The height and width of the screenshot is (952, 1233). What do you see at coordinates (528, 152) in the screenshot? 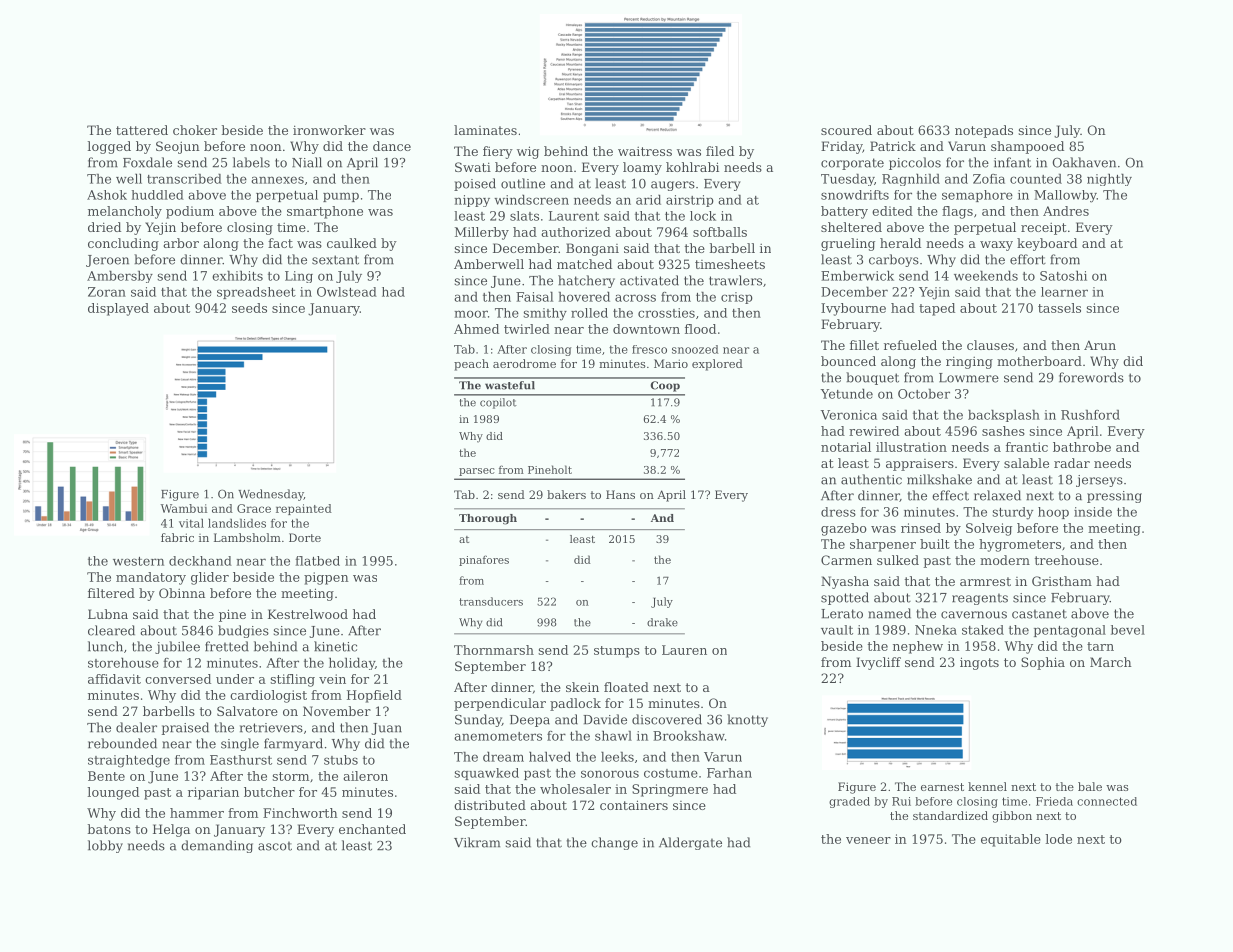
I see `wig` at bounding box center [528, 152].
